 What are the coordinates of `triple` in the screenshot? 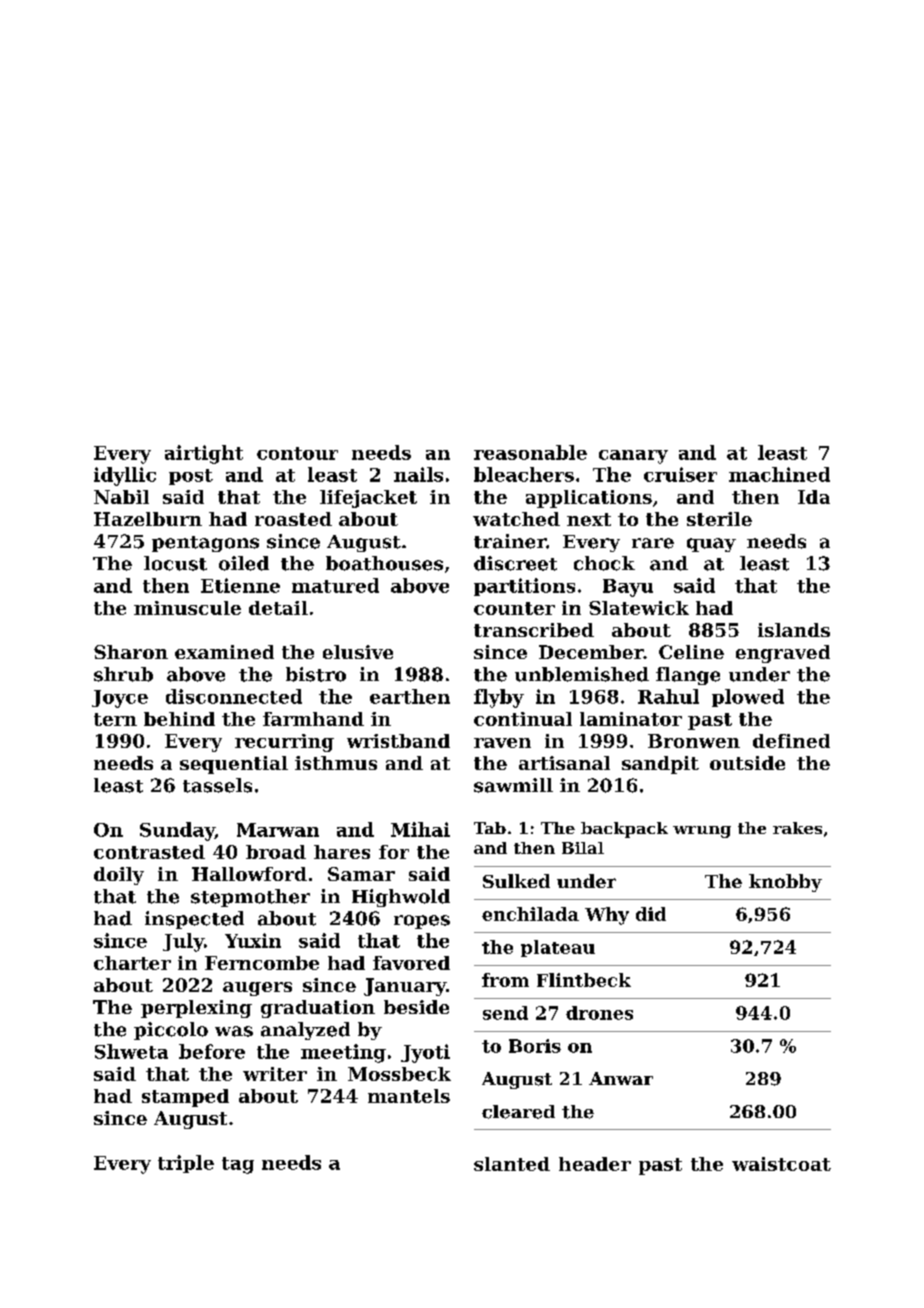 It's located at (186, 1164).
